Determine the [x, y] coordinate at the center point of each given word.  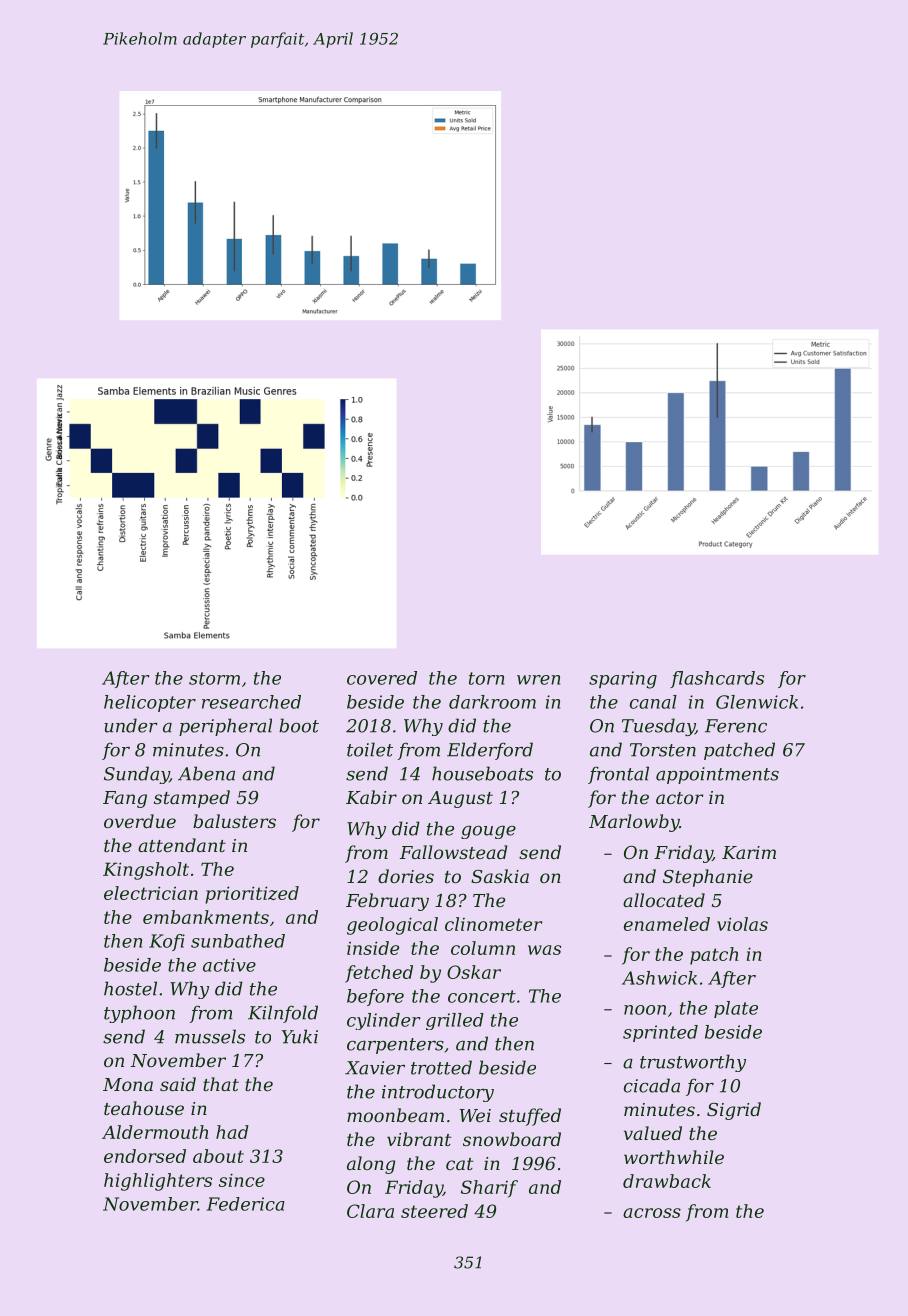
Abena [206, 773]
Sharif [489, 1189]
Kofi [167, 942]
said [178, 1084]
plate [736, 1009]
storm [214, 678]
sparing [623, 680]
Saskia [500, 876]
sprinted [660, 1033]
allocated [664, 900]
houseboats [482, 773]
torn [486, 678]
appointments [717, 775]
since [242, 1180]
